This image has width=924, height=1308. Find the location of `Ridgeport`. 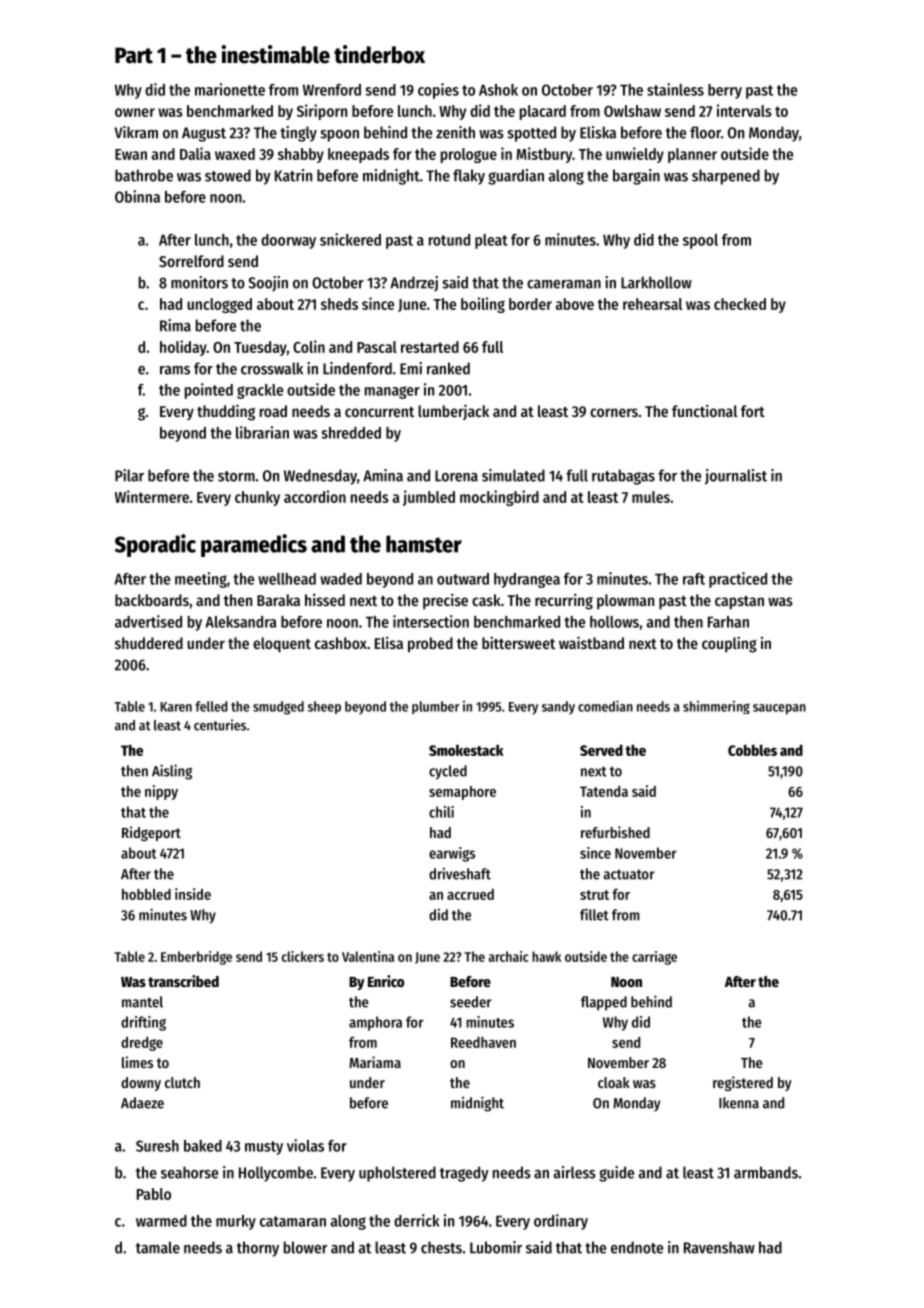

Ridgeport is located at coordinates (151, 833).
